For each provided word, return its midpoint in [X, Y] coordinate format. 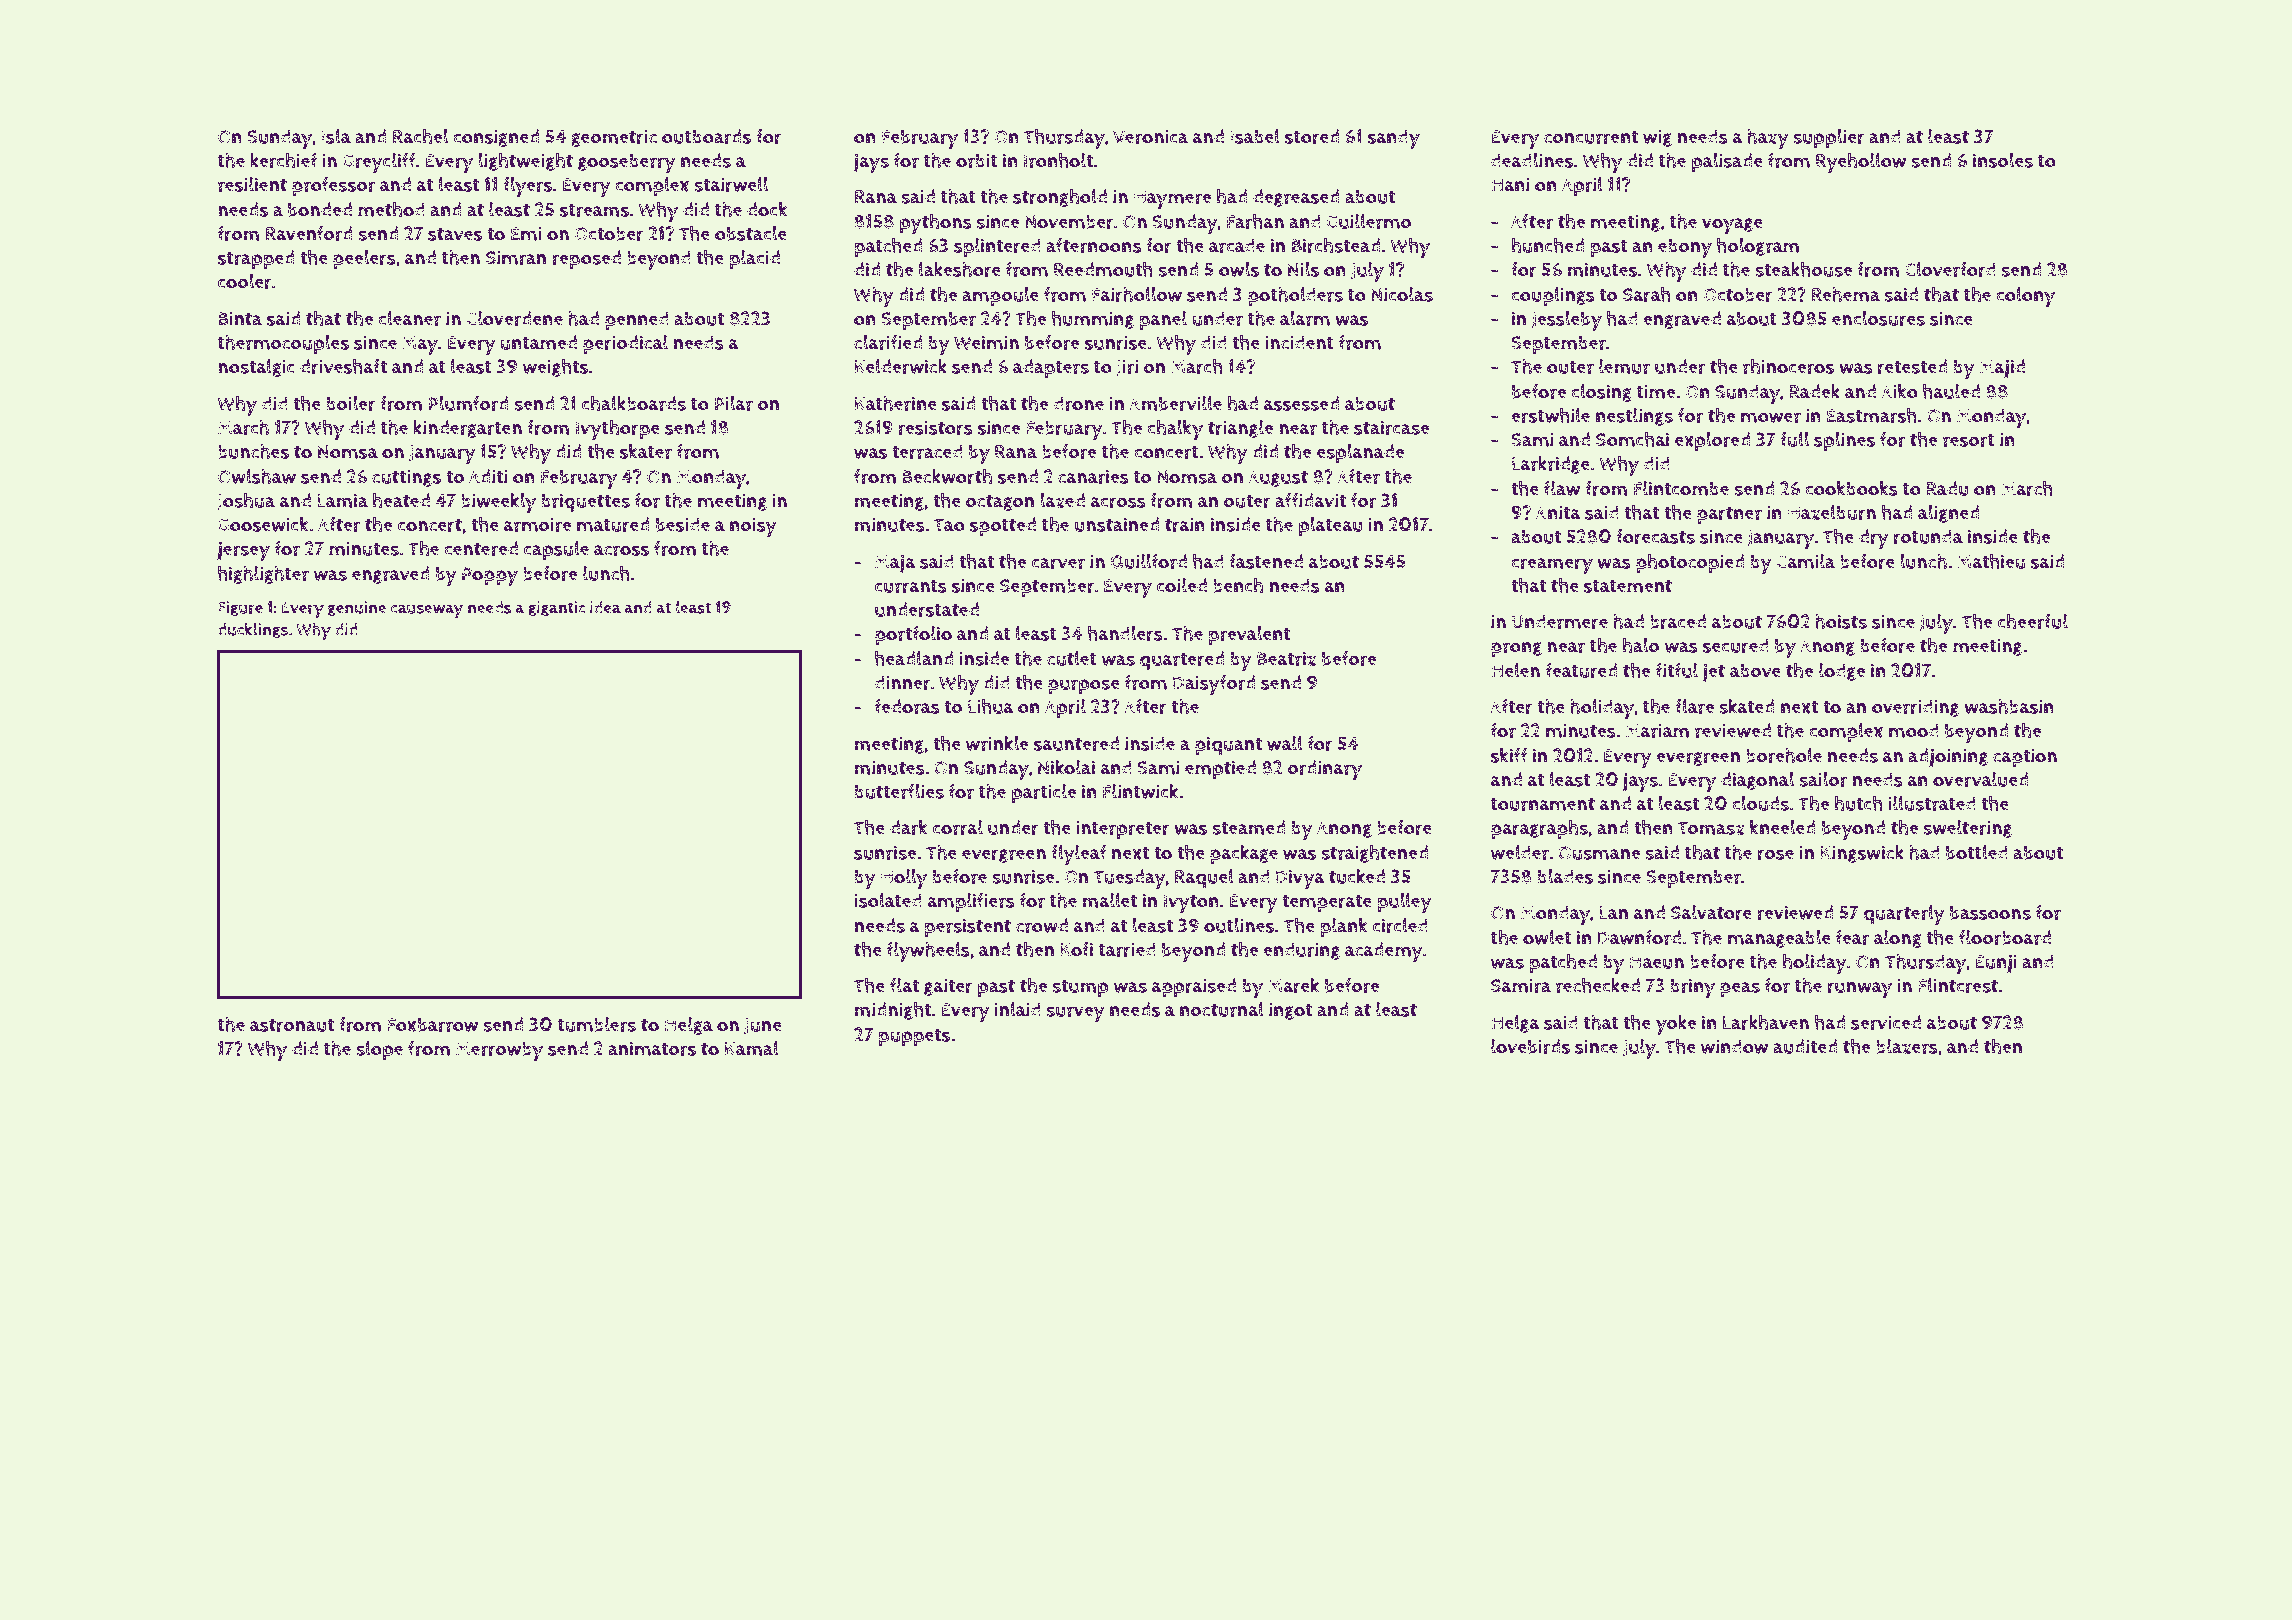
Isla [336, 136]
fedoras [907, 706]
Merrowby [499, 1051]
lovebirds [1530, 1046]
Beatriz [1286, 658]
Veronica [1150, 136]
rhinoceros [1788, 366]
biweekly [498, 503]
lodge [1842, 672]
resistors [935, 427]
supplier [1829, 139]
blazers [1907, 1046]
